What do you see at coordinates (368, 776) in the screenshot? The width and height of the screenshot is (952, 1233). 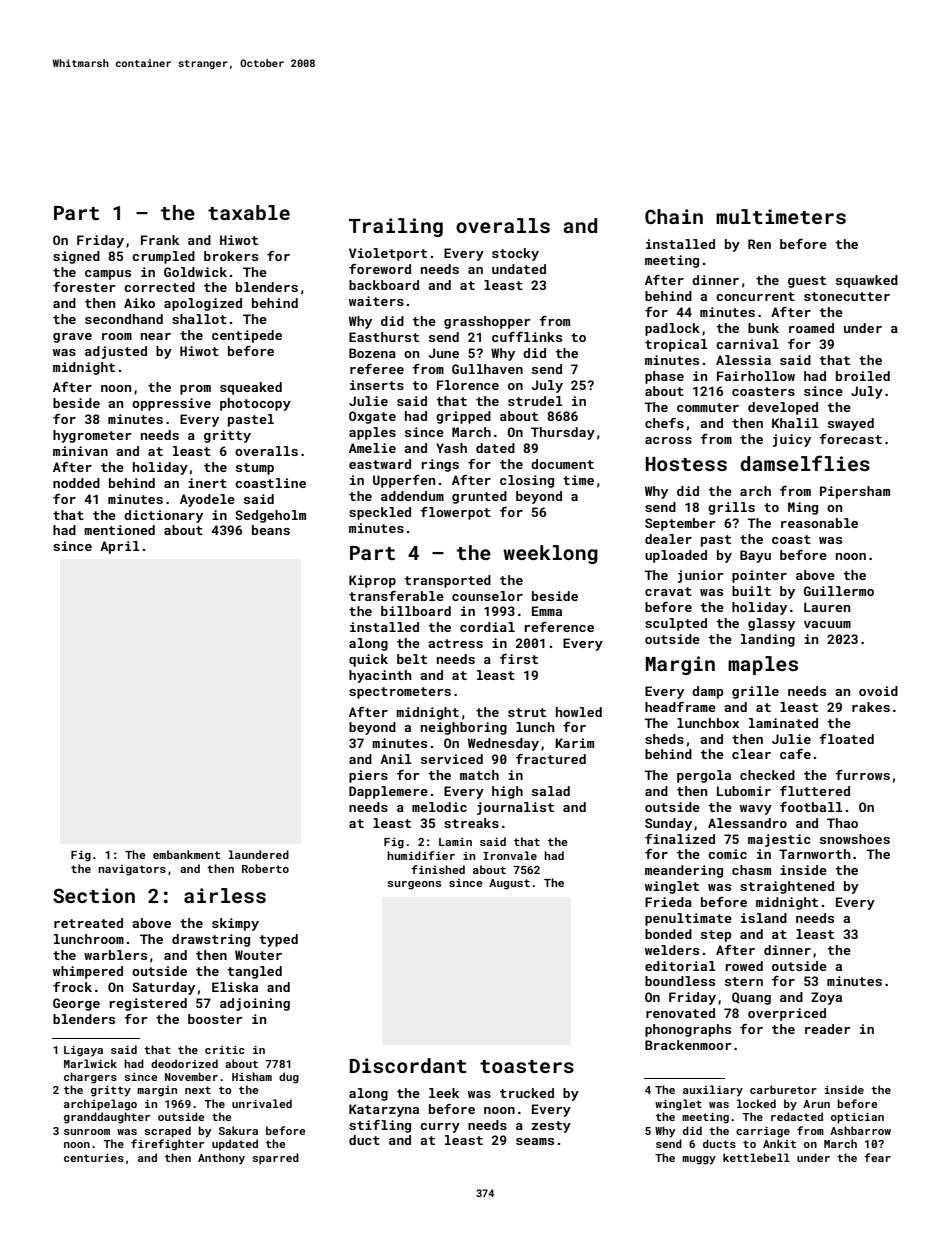 I see `piers` at bounding box center [368, 776].
